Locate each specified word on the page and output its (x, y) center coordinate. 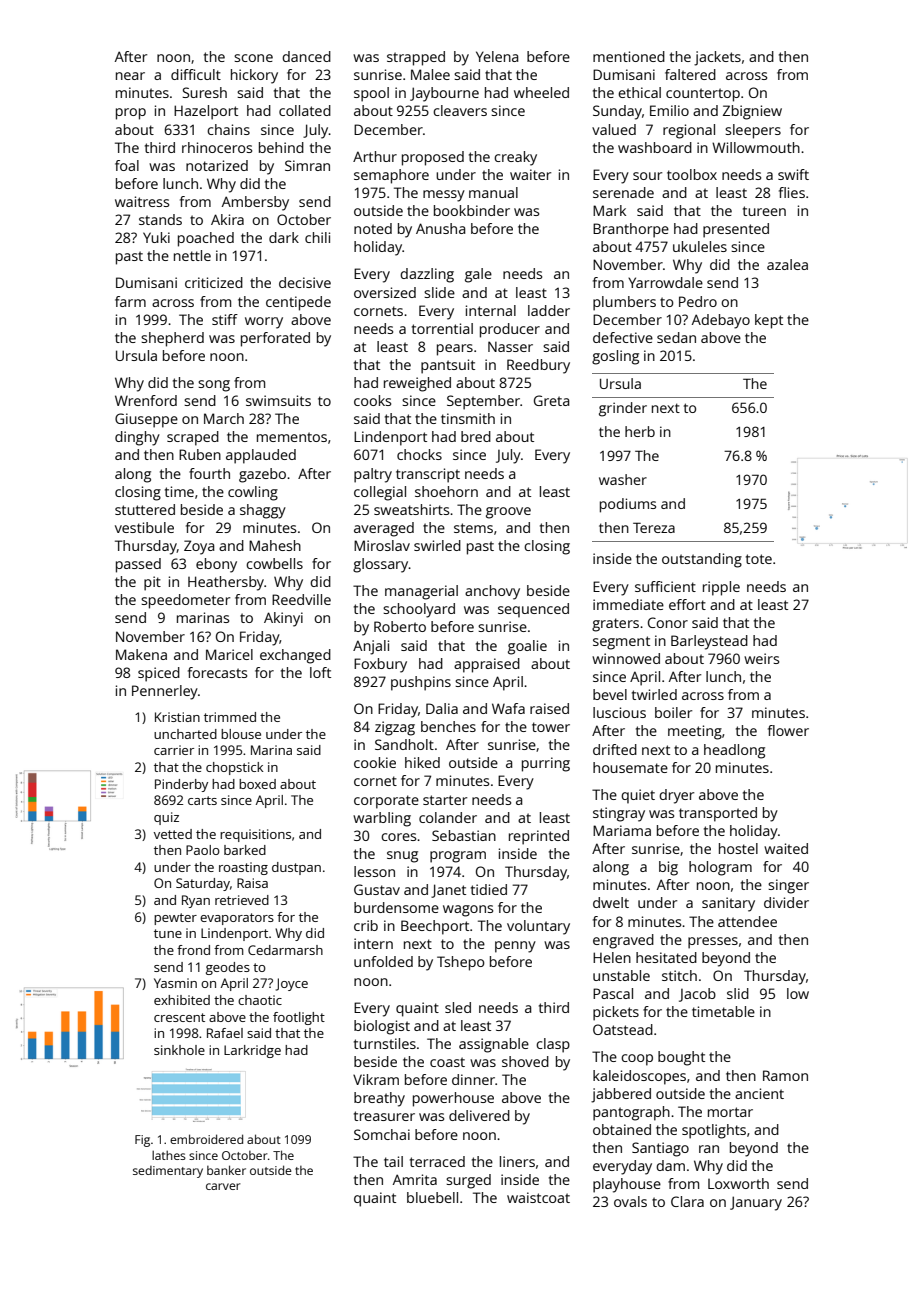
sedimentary (168, 1172)
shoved (525, 1061)
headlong (734, 751)
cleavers (460, 110)
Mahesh (275, 545)
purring (546, 764)
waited (786, 848)
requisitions (255, 835)
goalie (527, 647)
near (130, 76)
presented (736, 230)
